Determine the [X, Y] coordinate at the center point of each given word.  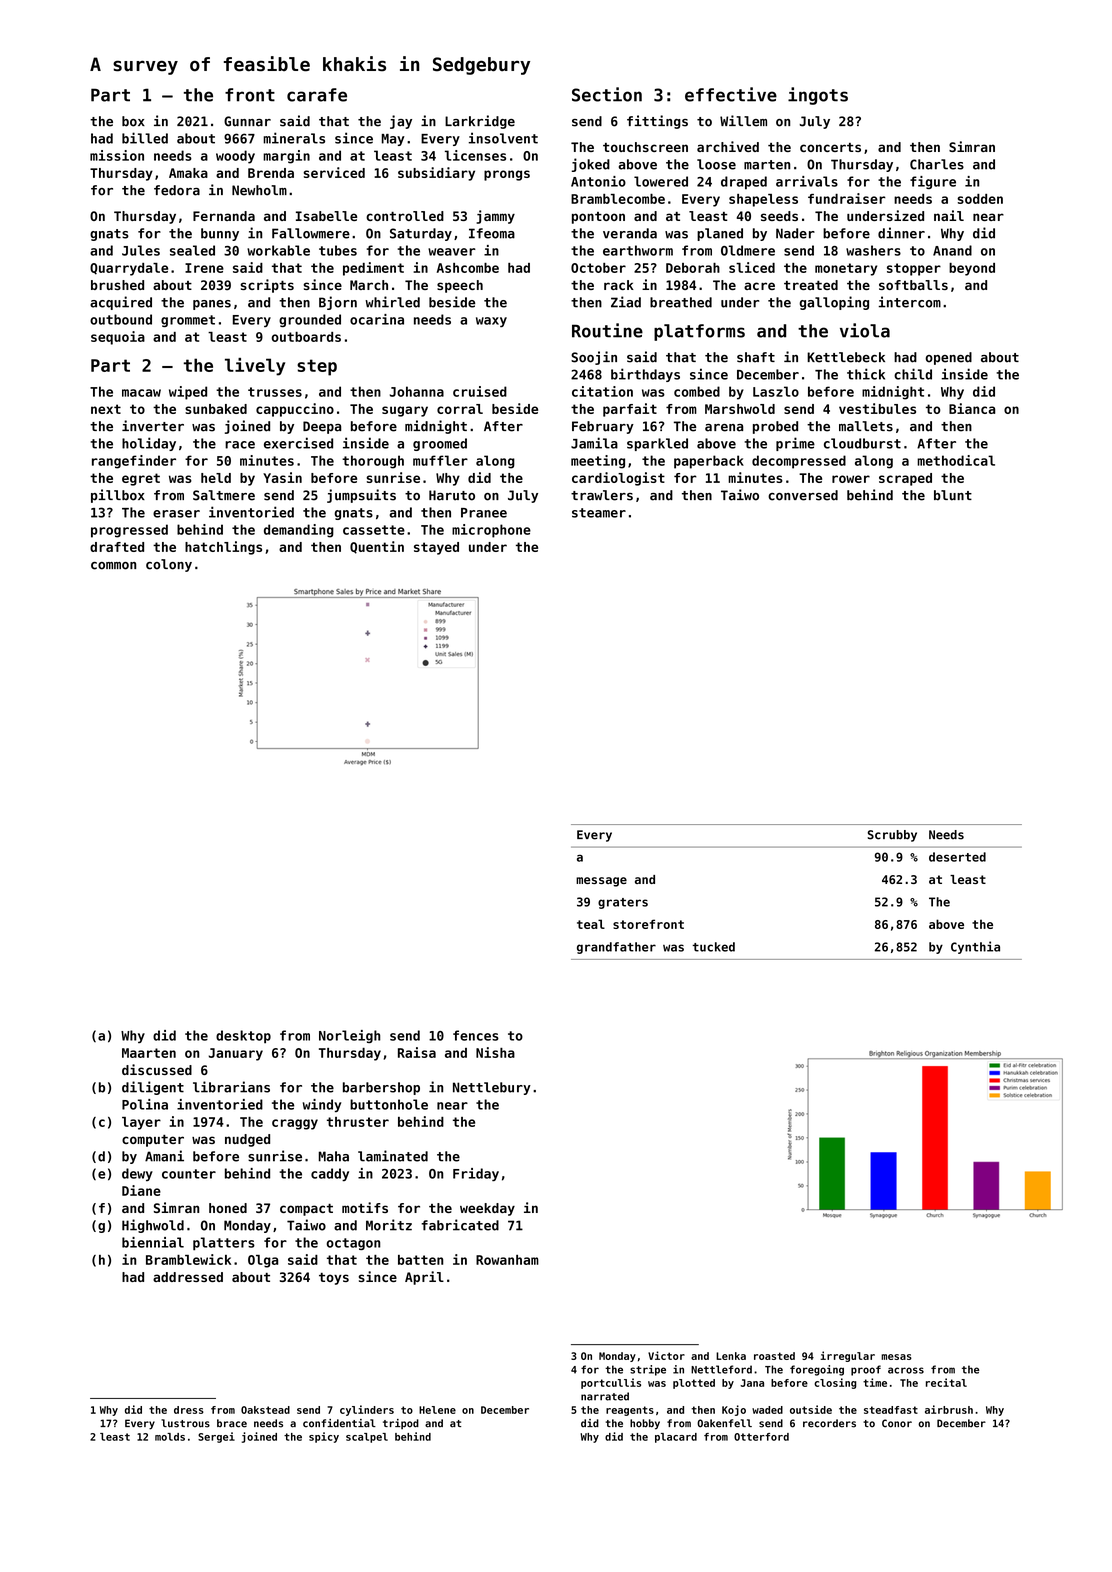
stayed [436, 548]
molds [170, 1437]
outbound [121, 319]
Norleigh [349, 1036]
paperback [709, 462]
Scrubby [892, 836]
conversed [803, 495]
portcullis [611, 1383]
